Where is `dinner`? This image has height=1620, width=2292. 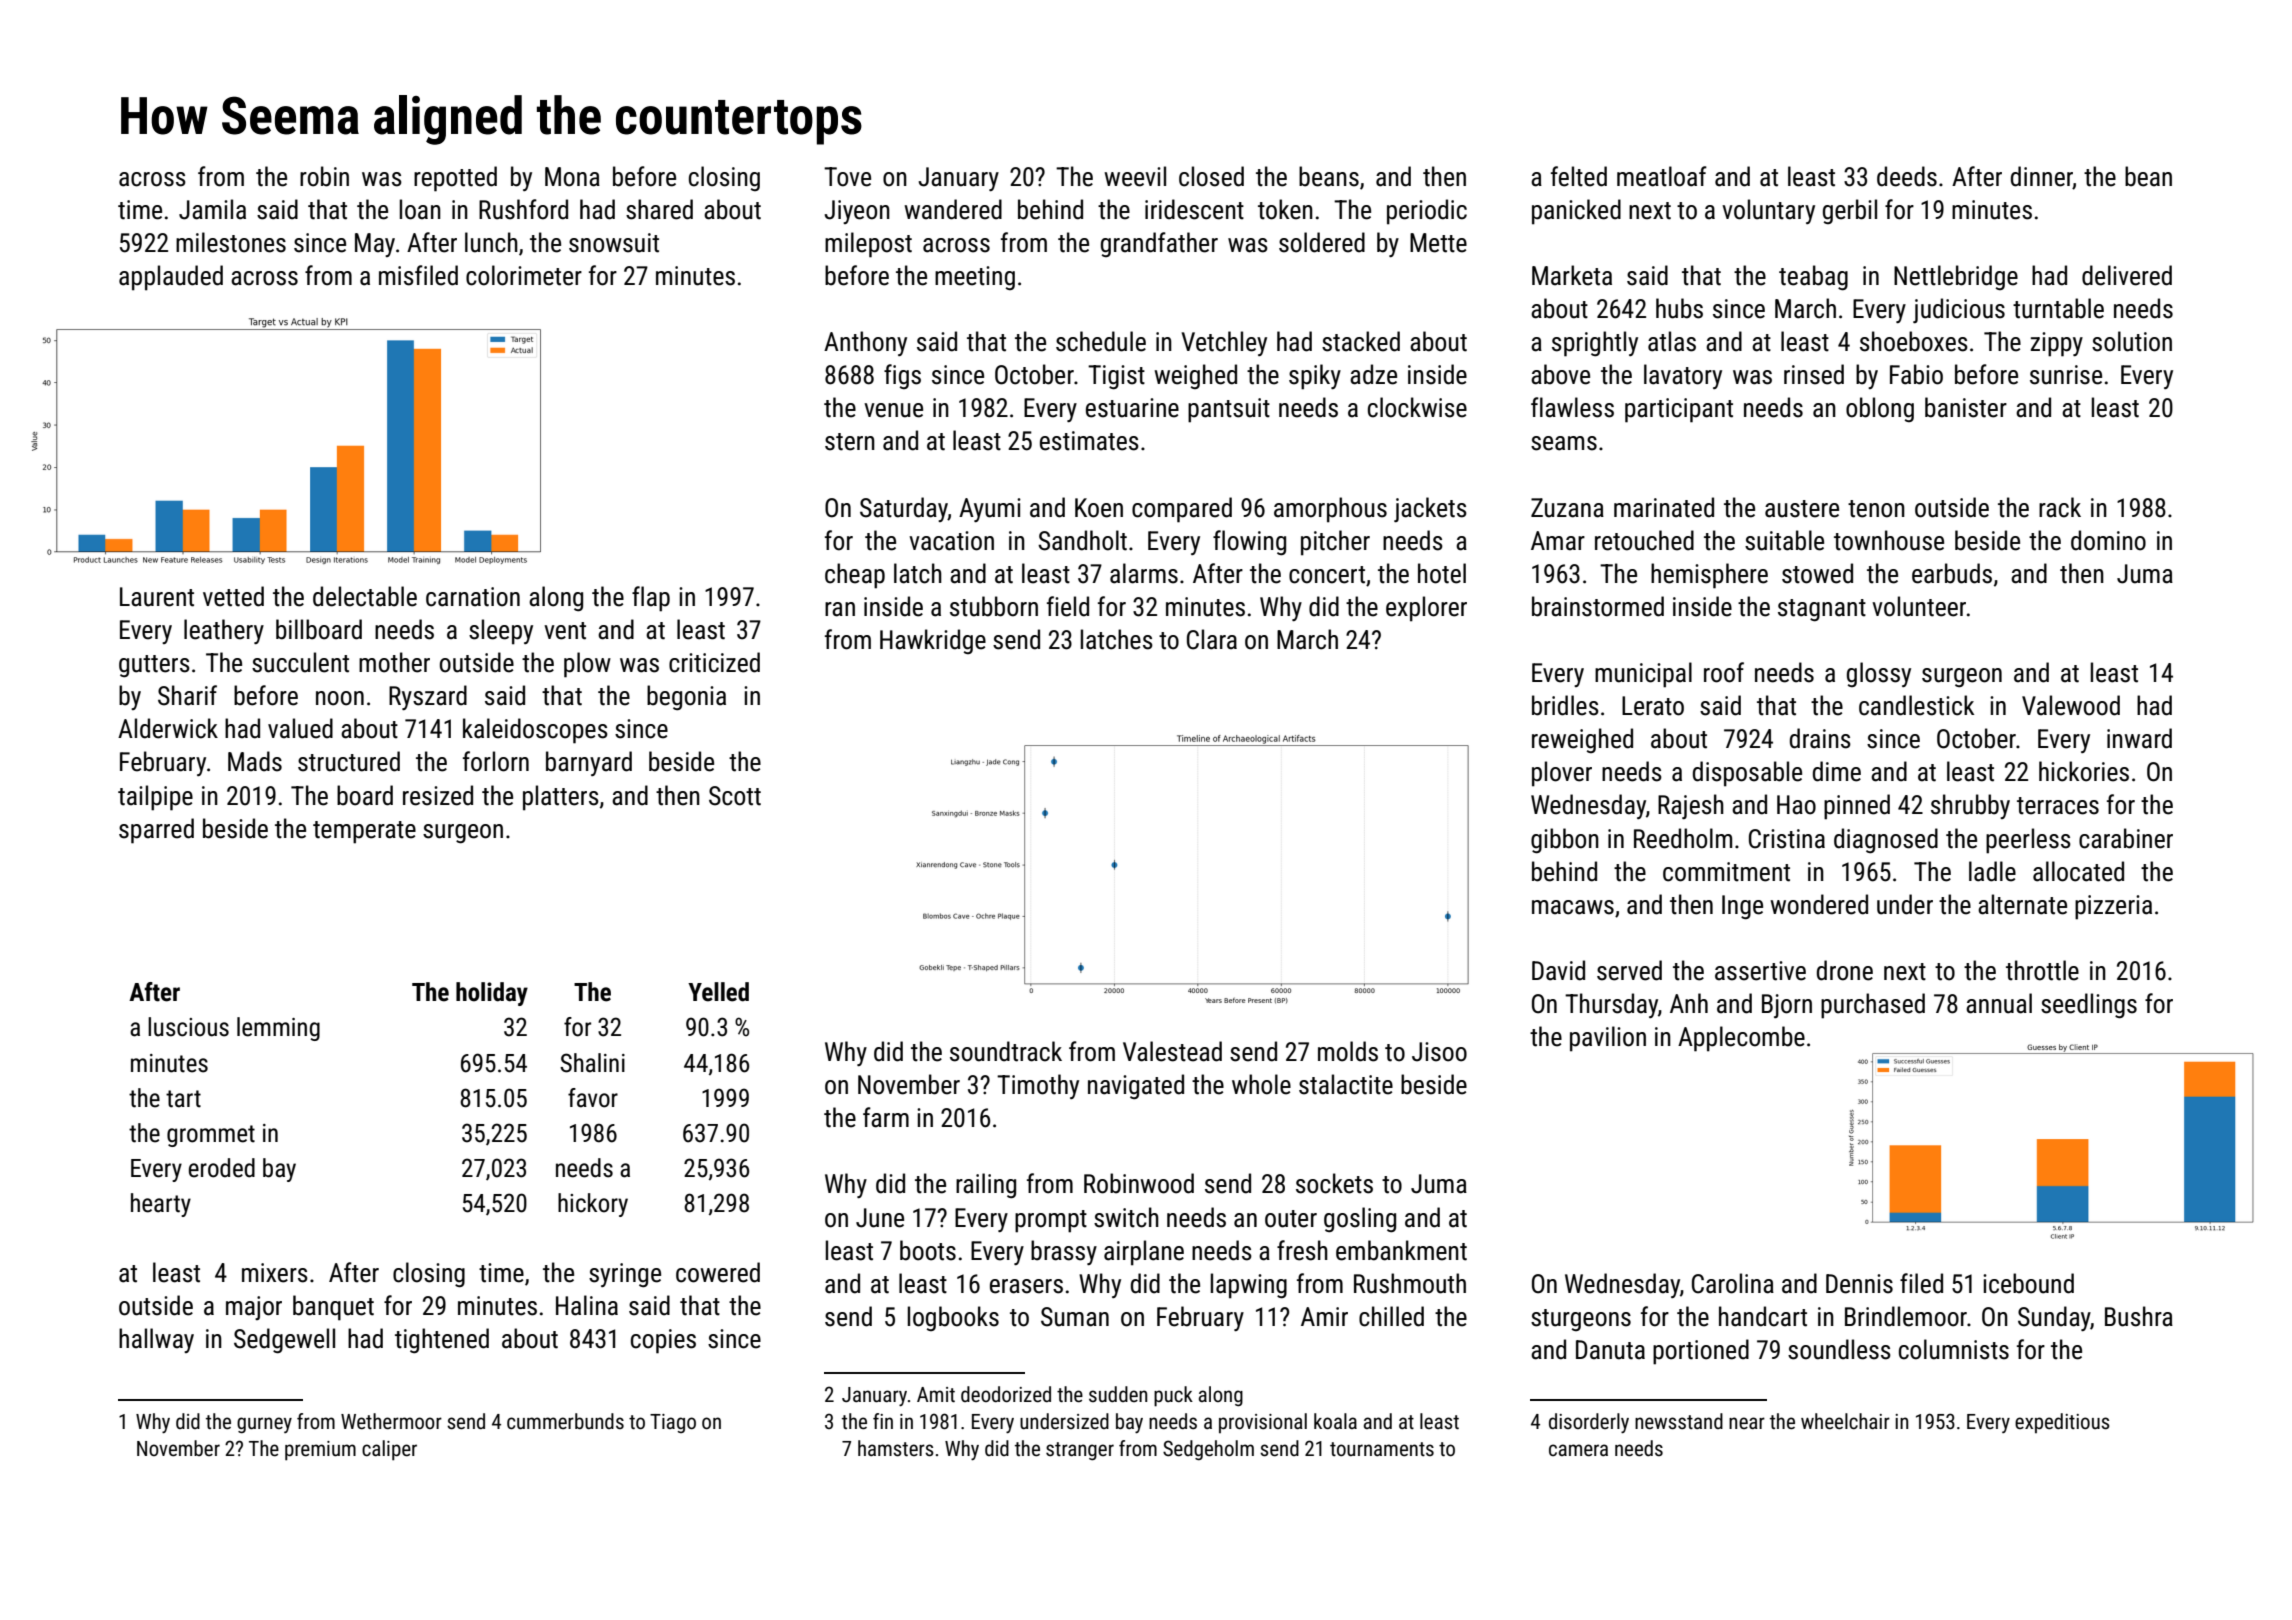
dinner is located at coordinates (2042, 176).
